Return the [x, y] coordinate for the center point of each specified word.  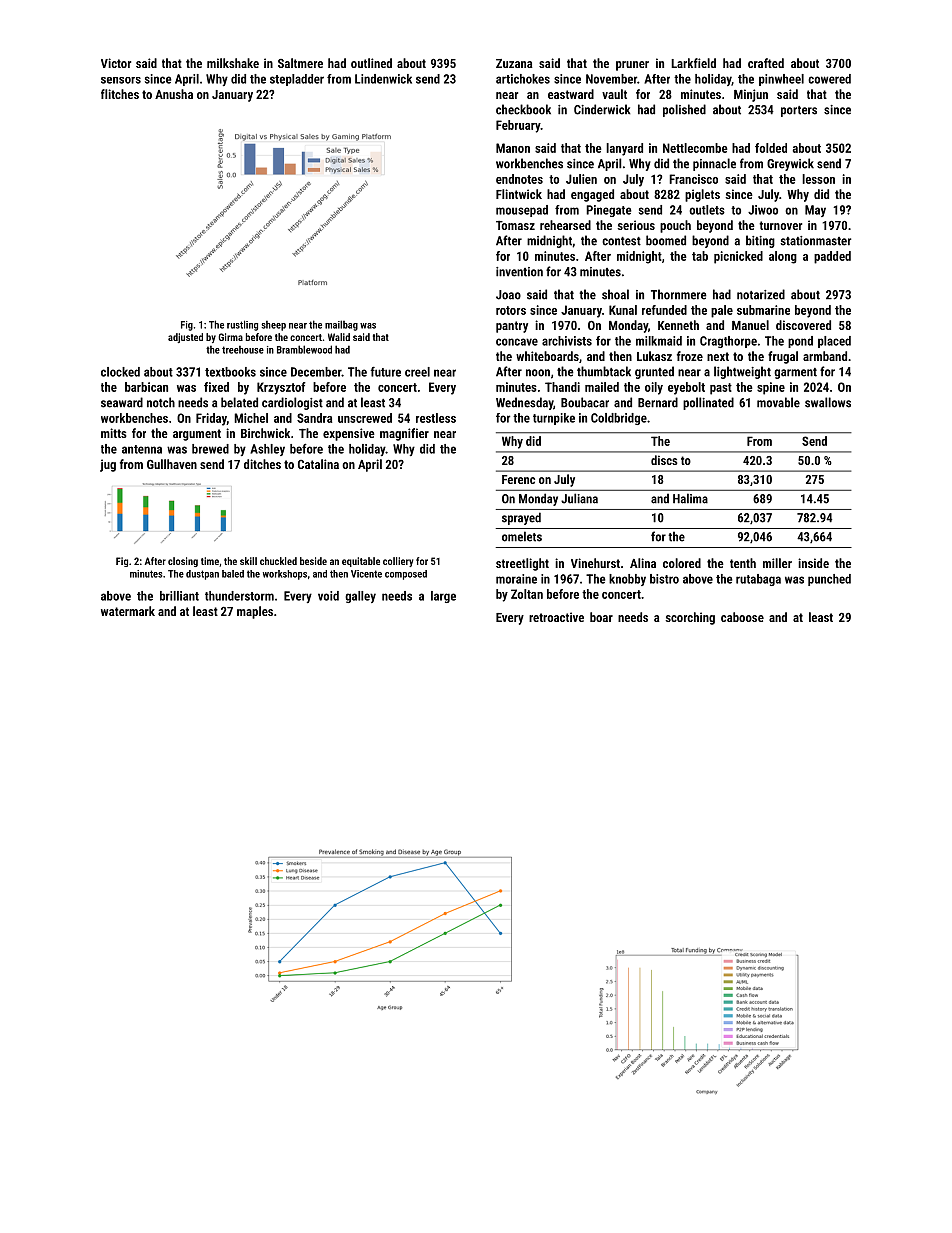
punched [829, 580]
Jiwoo [763, 210]
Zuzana [514, 63]
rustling [242, 325]
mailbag [341, 325]
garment [795, 373]
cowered [829, 79]
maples [255, 612]
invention [519, 272]
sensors [121, 80]
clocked [120, 372]
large [443, 597]
